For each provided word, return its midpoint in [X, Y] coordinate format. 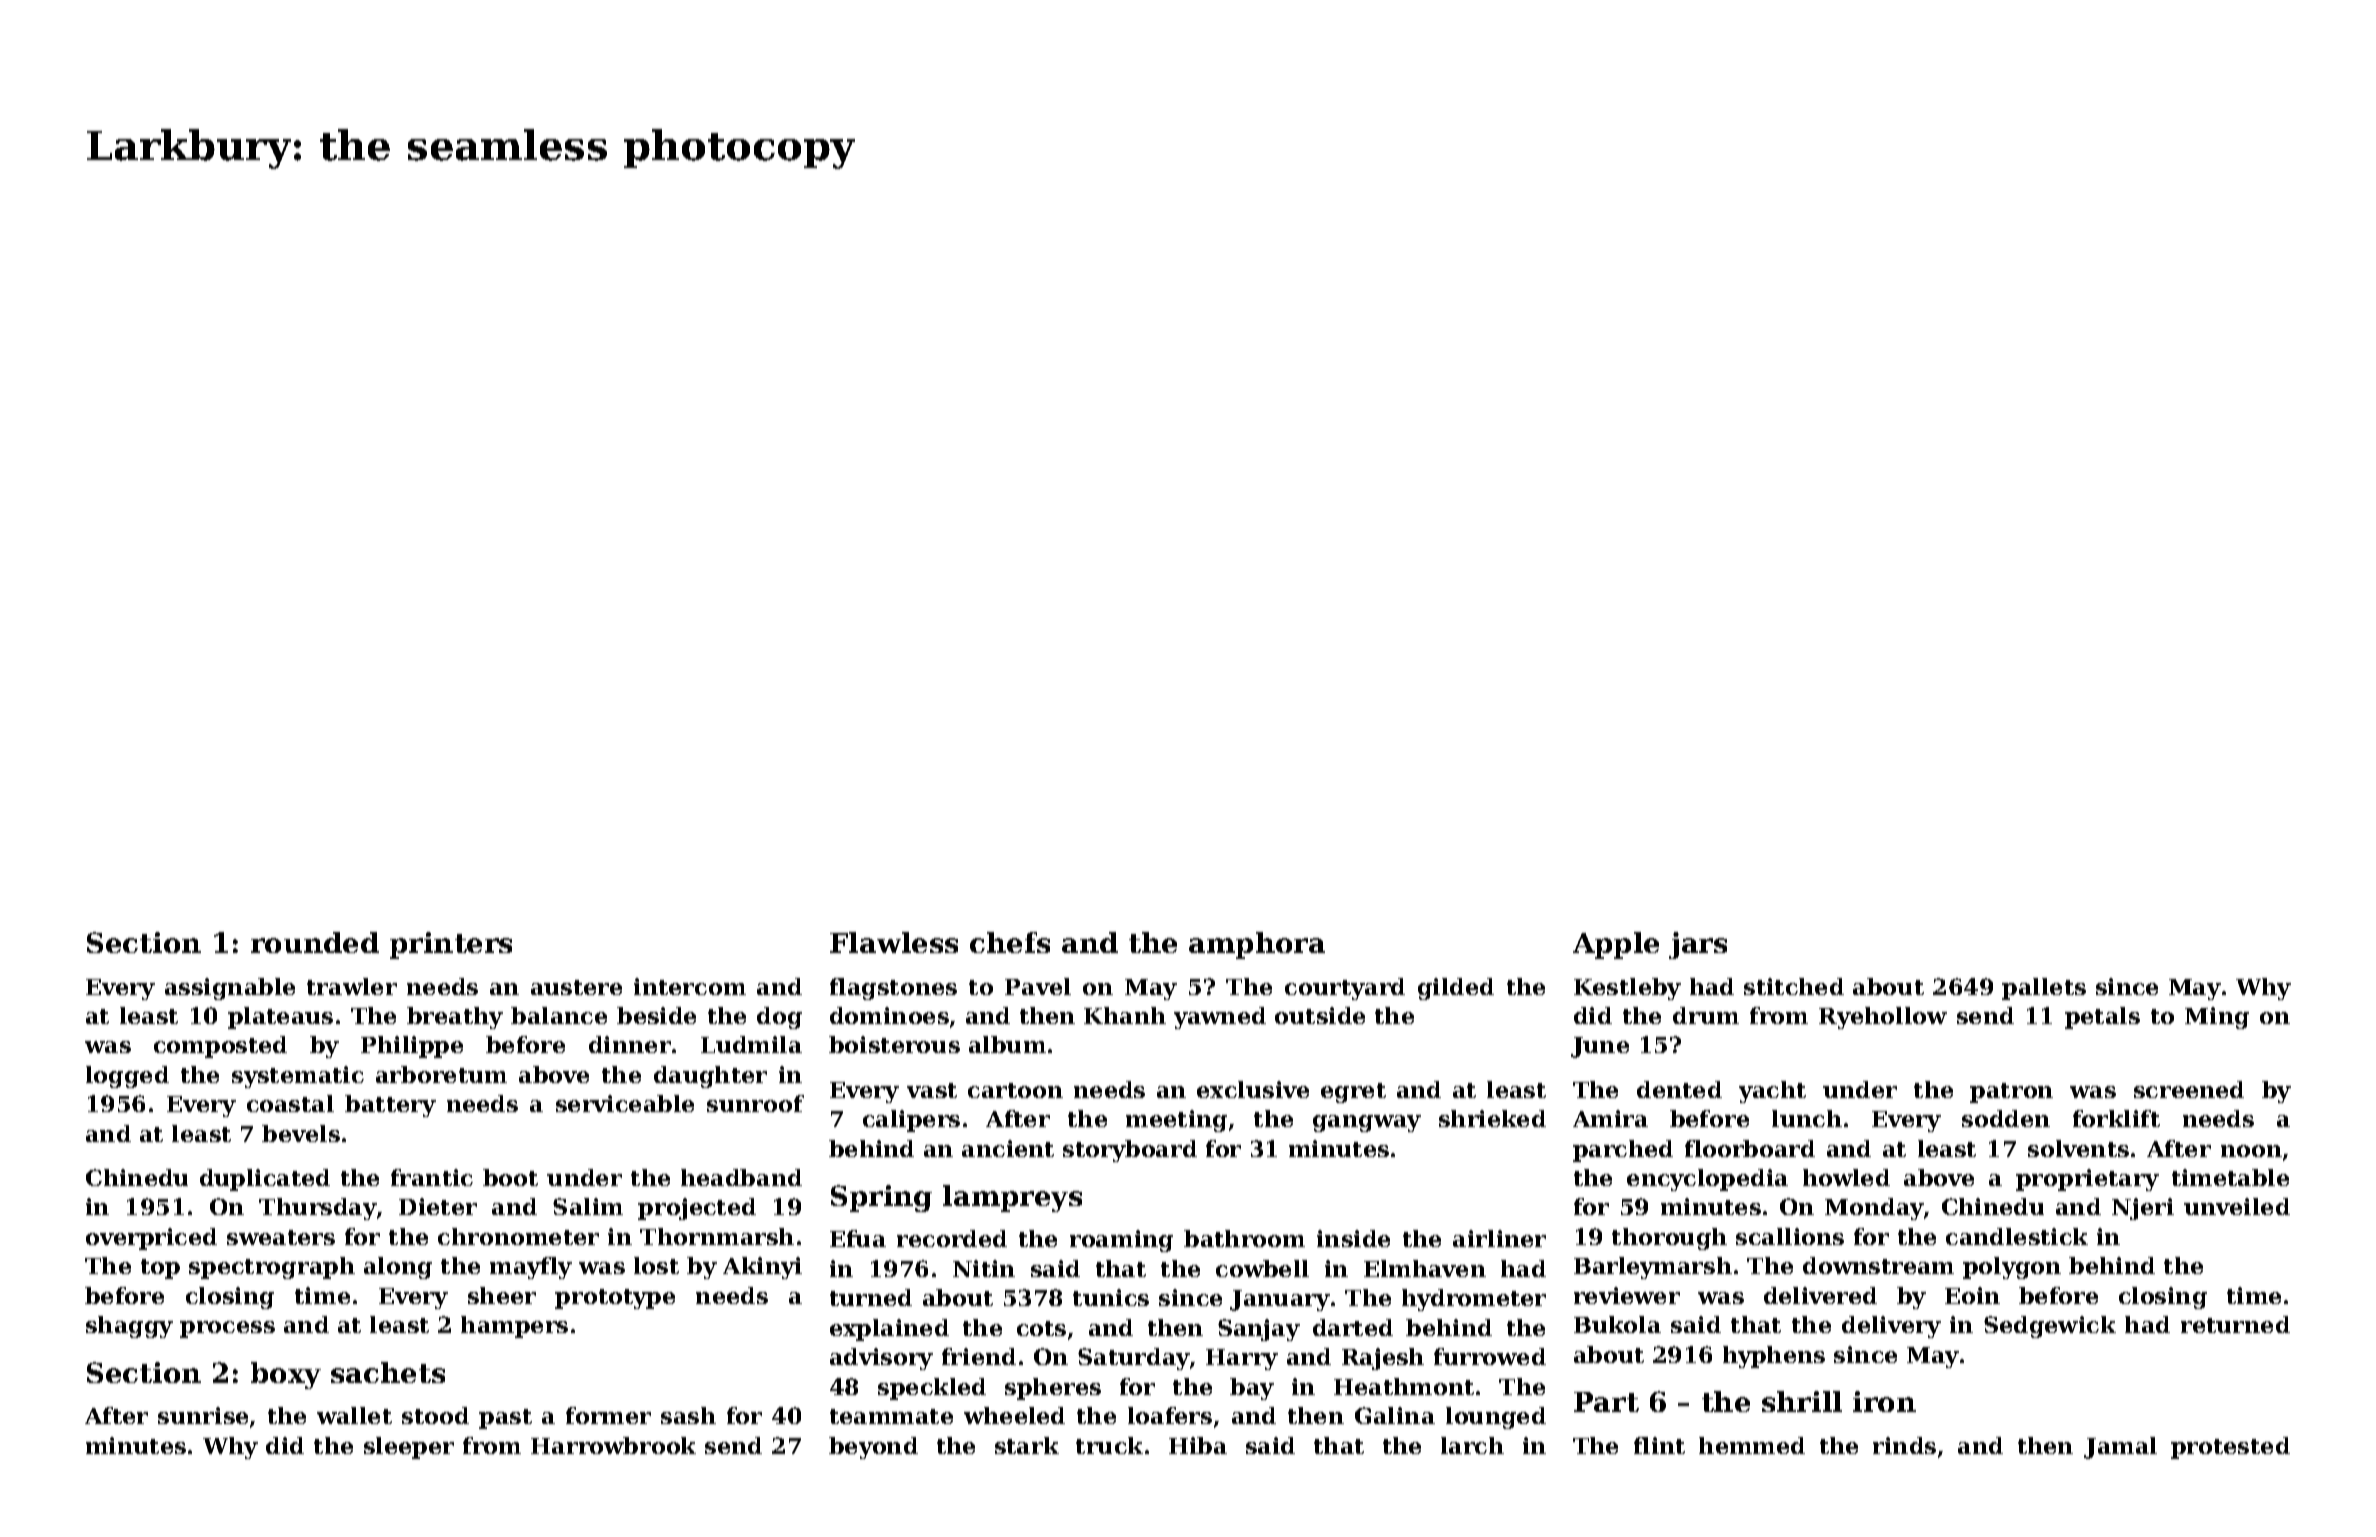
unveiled [2237, 1206]
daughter [710, 1077]
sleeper [409, 1448]
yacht [1772, 1092]
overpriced [151, 1239]
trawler [352, 986]
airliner [1499, 1238]
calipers [911, 1121]
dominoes [889, 1015]
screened [2189, 1089]
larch [1472, 1445]
